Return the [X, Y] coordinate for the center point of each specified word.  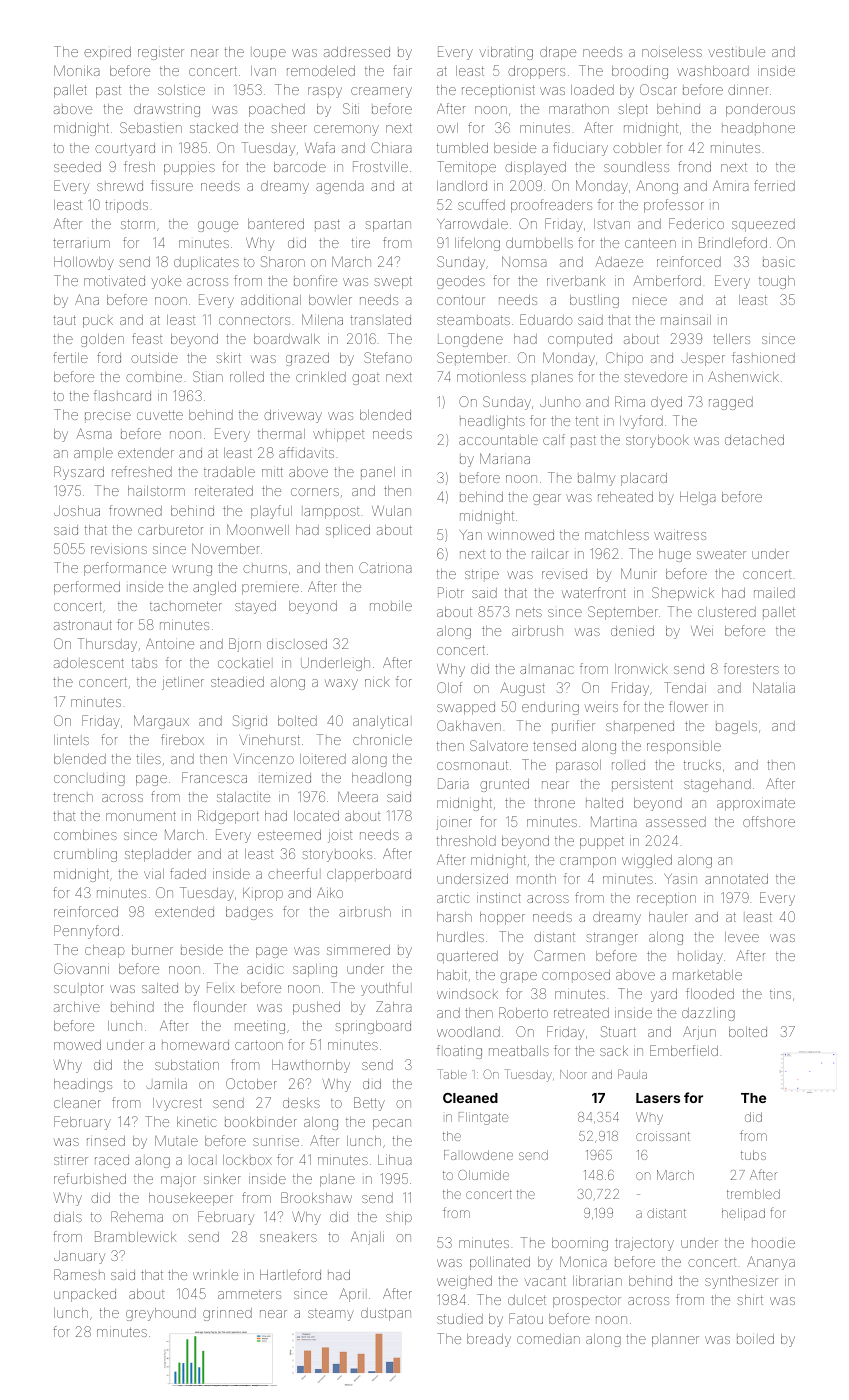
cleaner [77, 1103]
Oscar [658, 89]
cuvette [160, 415]
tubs [753, 1155]
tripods [126, 206]
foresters [751, 668]
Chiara [391, 147]
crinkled [321, 377]
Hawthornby [311, 1066]
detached [754, 440]
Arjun [699, 1033]
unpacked [85, 1295]
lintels [71, 740]
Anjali [367, 1238]
